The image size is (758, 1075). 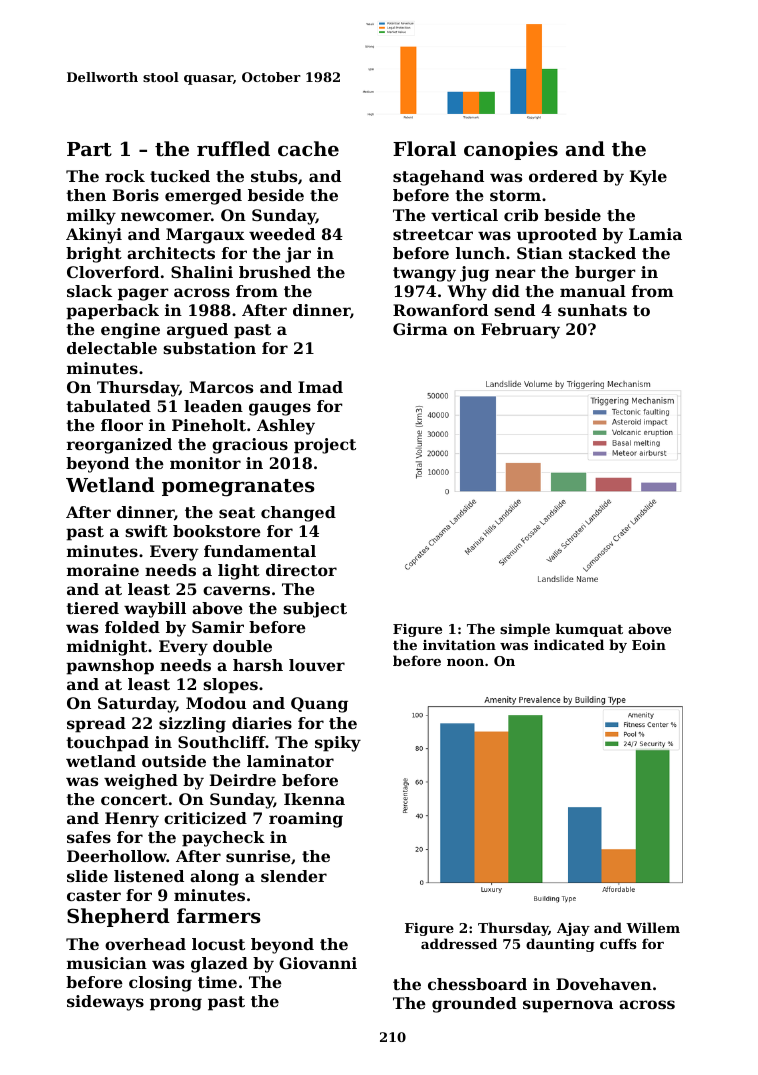 What do you see at coordinates (203, 197) in the image?
I see `emerged` at bounding box center [203, 197].
